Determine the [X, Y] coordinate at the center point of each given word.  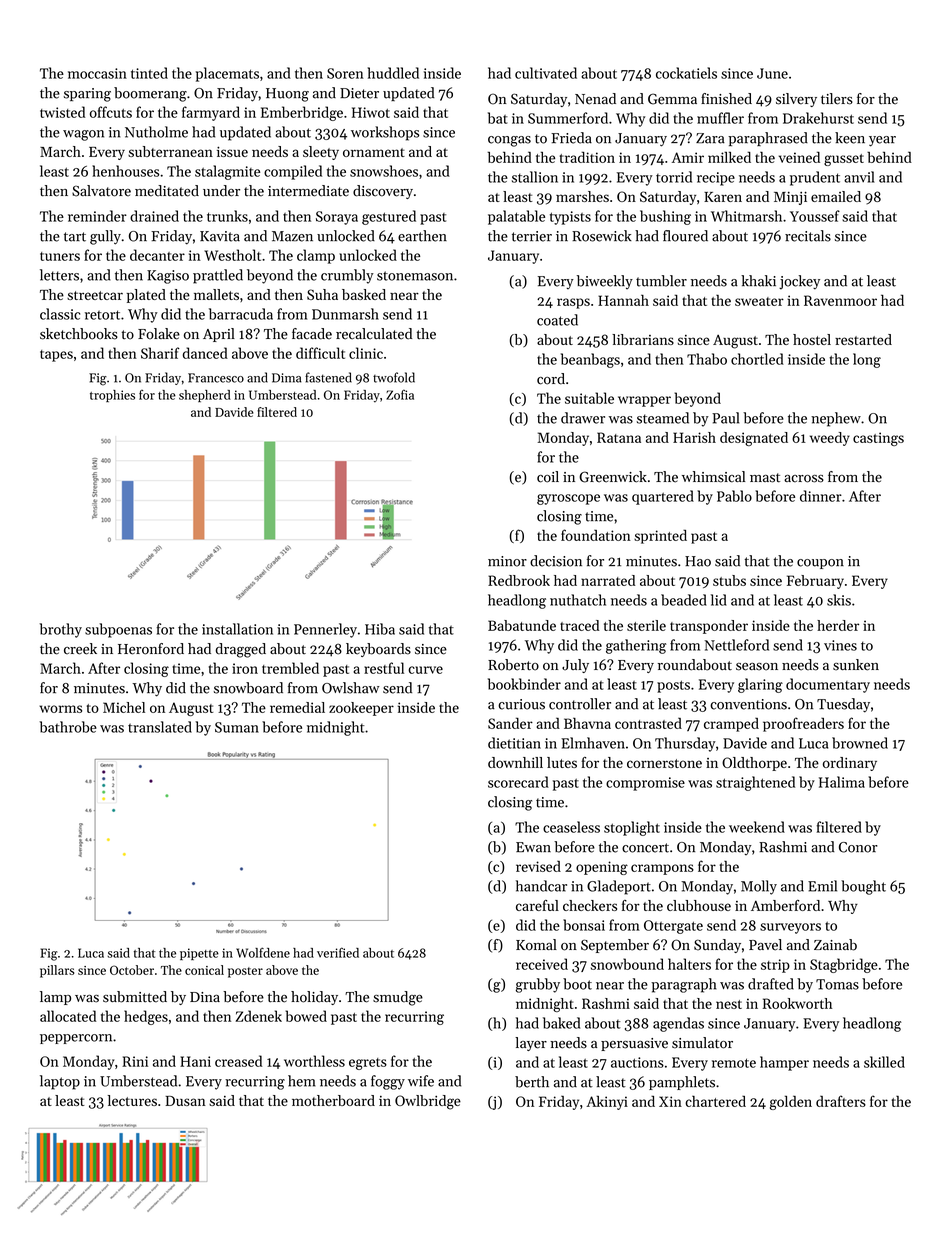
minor [507, 561]
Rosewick [602, 236]
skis [839, 600]
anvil [859, 177]
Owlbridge [428, 1102]
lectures [132, 1100]
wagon [83, 135]
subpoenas [118, 630]
